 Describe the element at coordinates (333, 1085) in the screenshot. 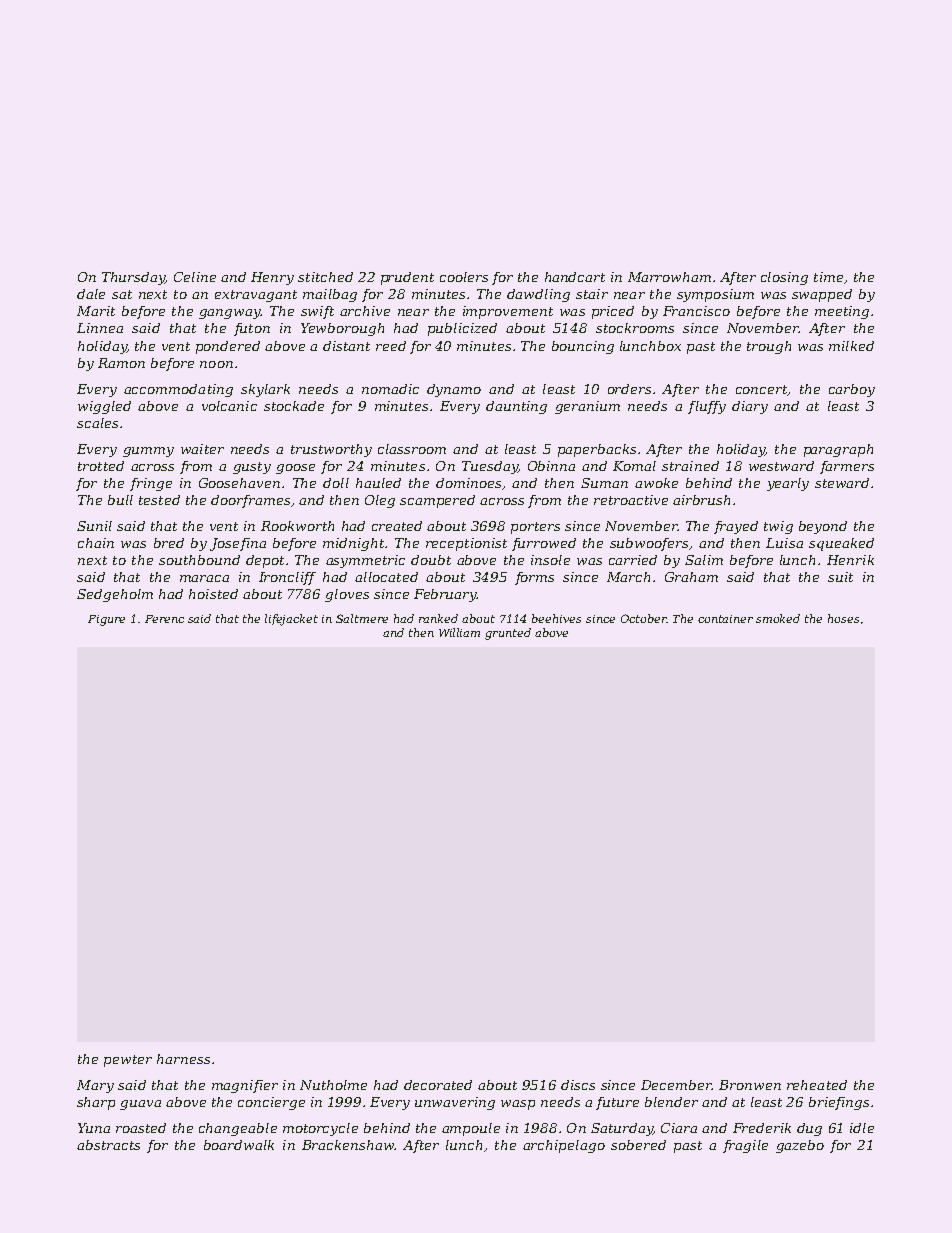

I see `Nutholme` at that location.
